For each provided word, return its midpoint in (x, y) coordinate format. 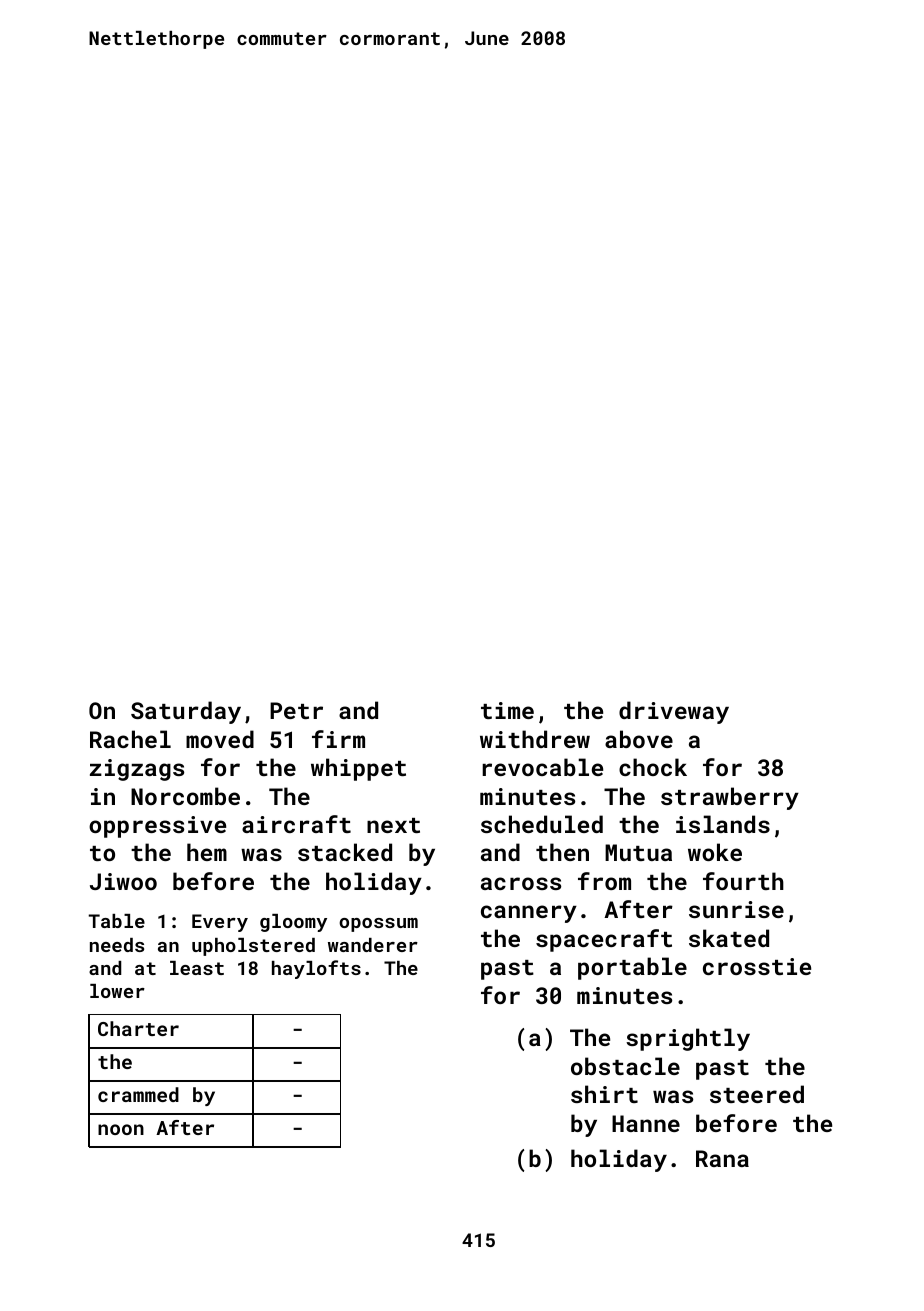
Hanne (646, 1123)
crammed (138, 1094)
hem (207, 852)
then (562, 852)
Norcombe (185, 796)
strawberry (730, 798)
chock (653, 767)
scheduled (542, 824)
